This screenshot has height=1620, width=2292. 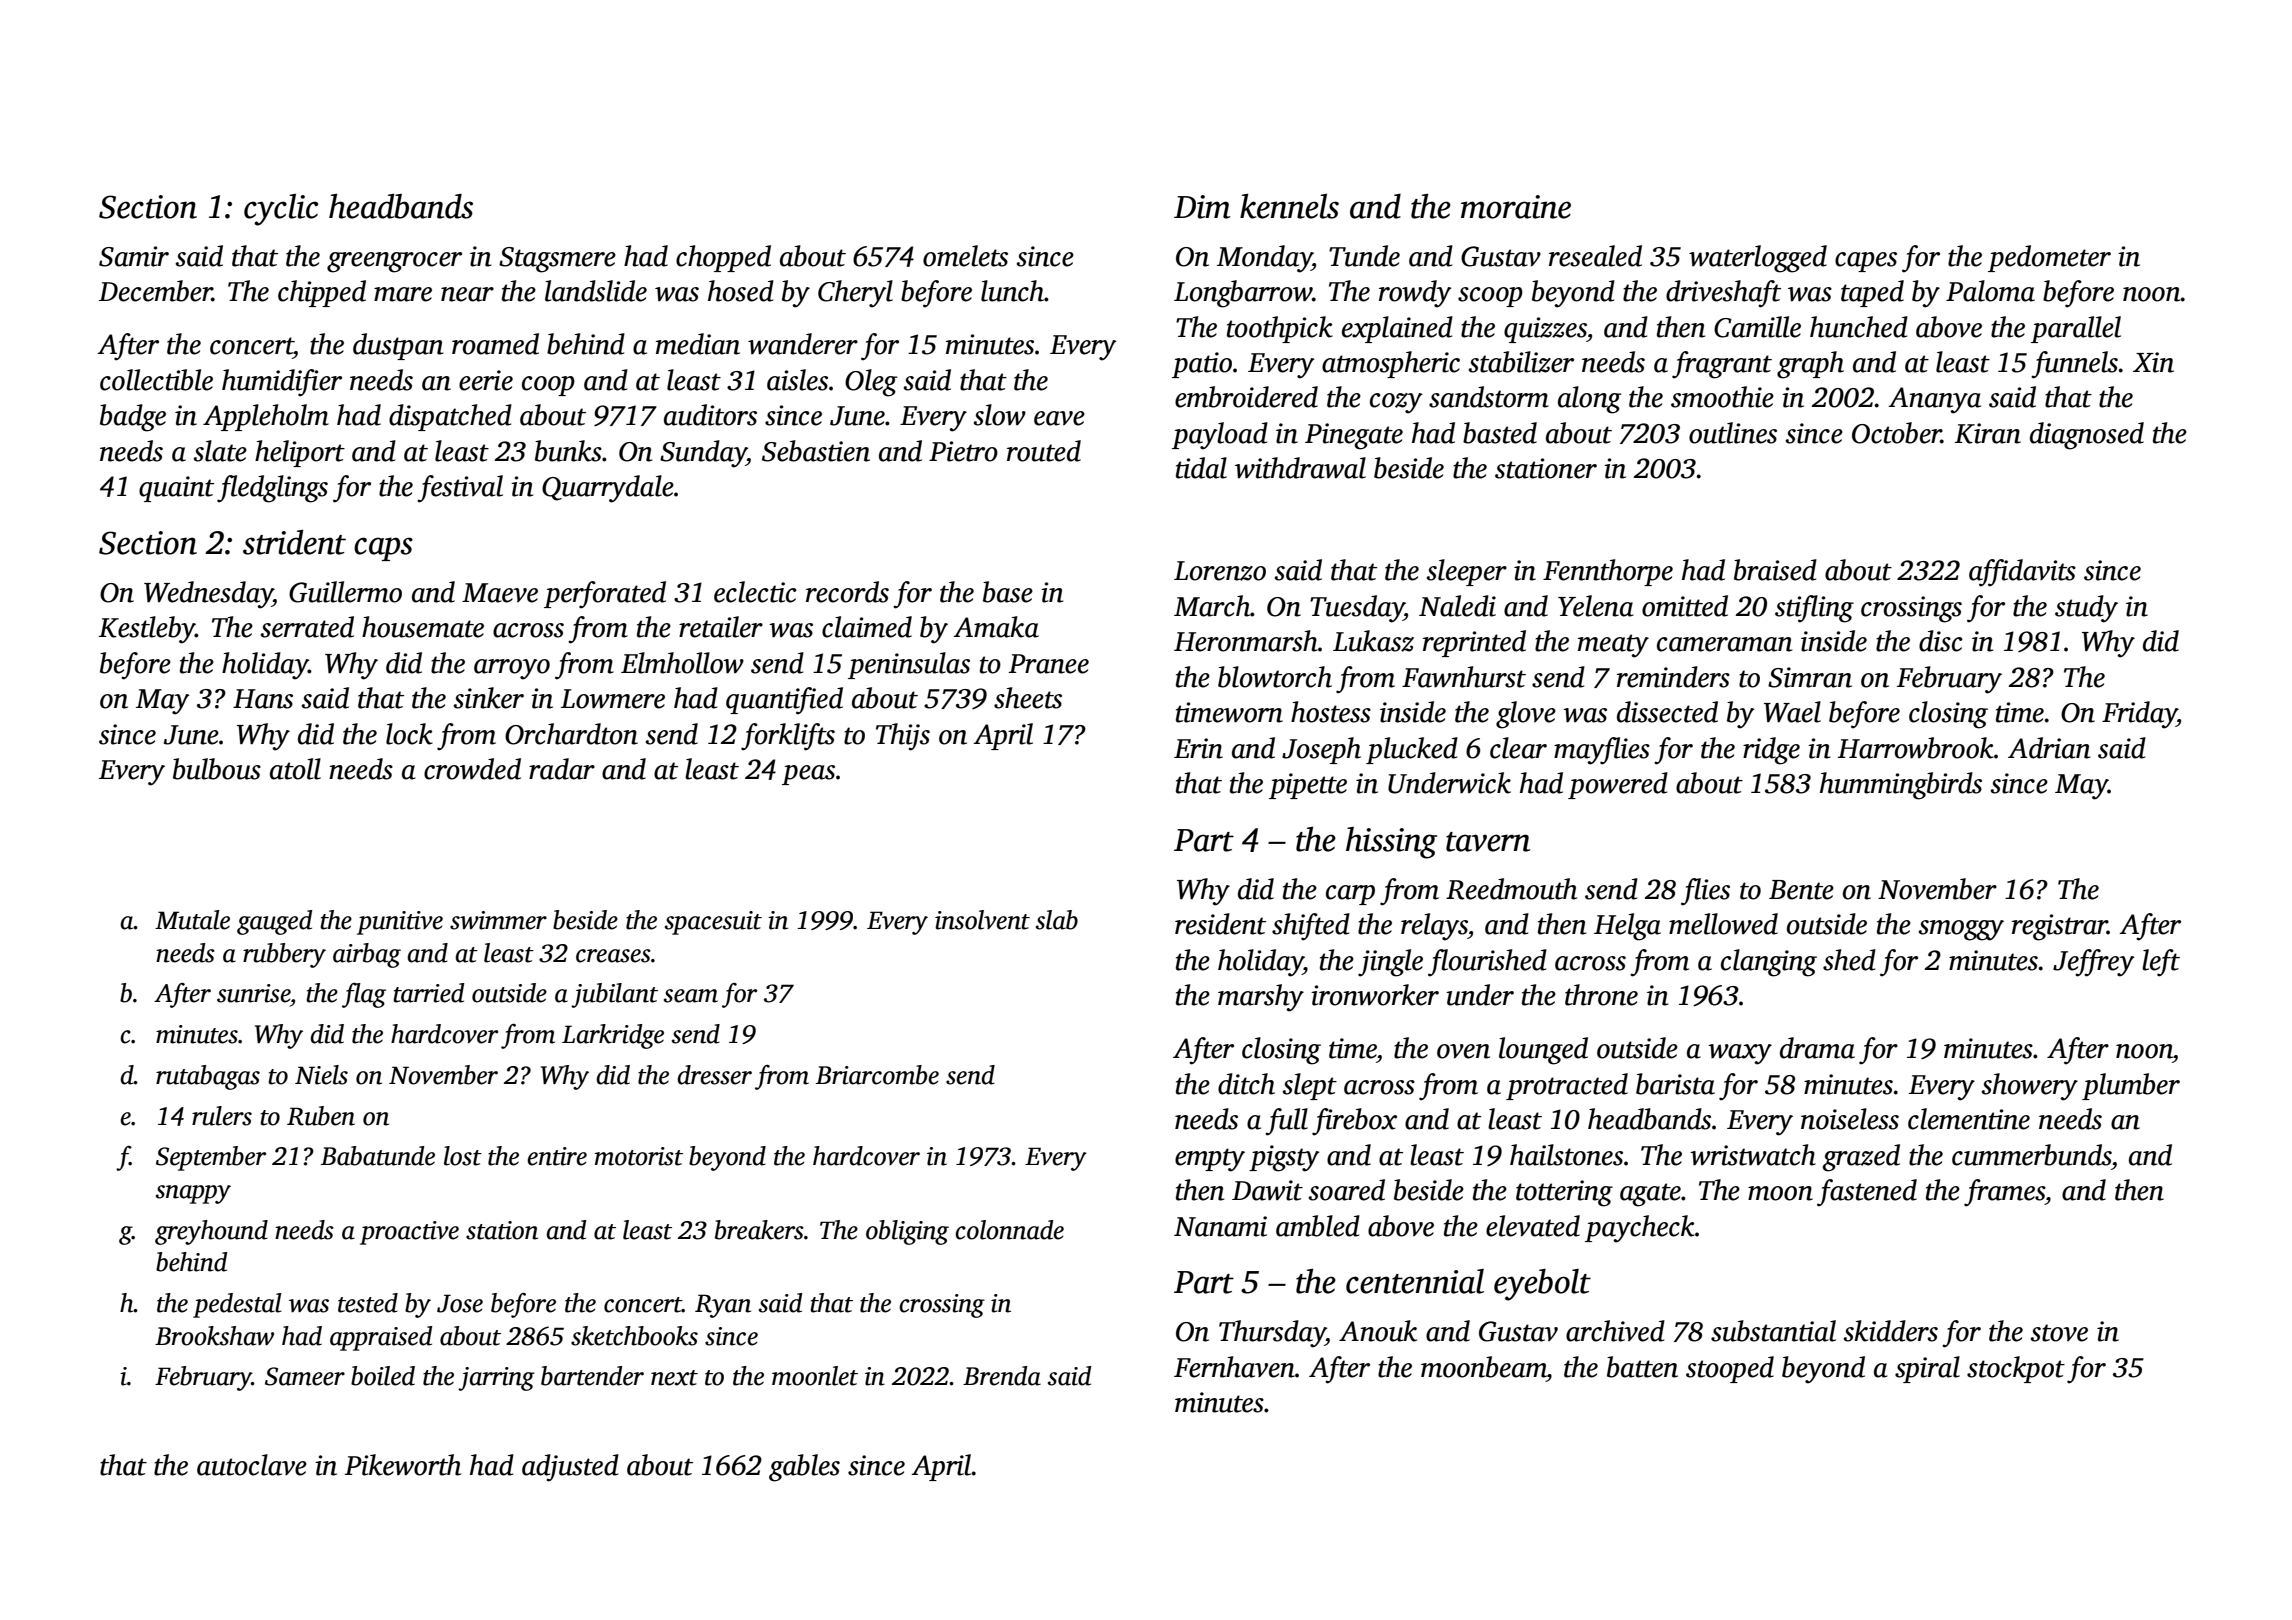 I want to click on Dim, so click(x=1202, y=207).
